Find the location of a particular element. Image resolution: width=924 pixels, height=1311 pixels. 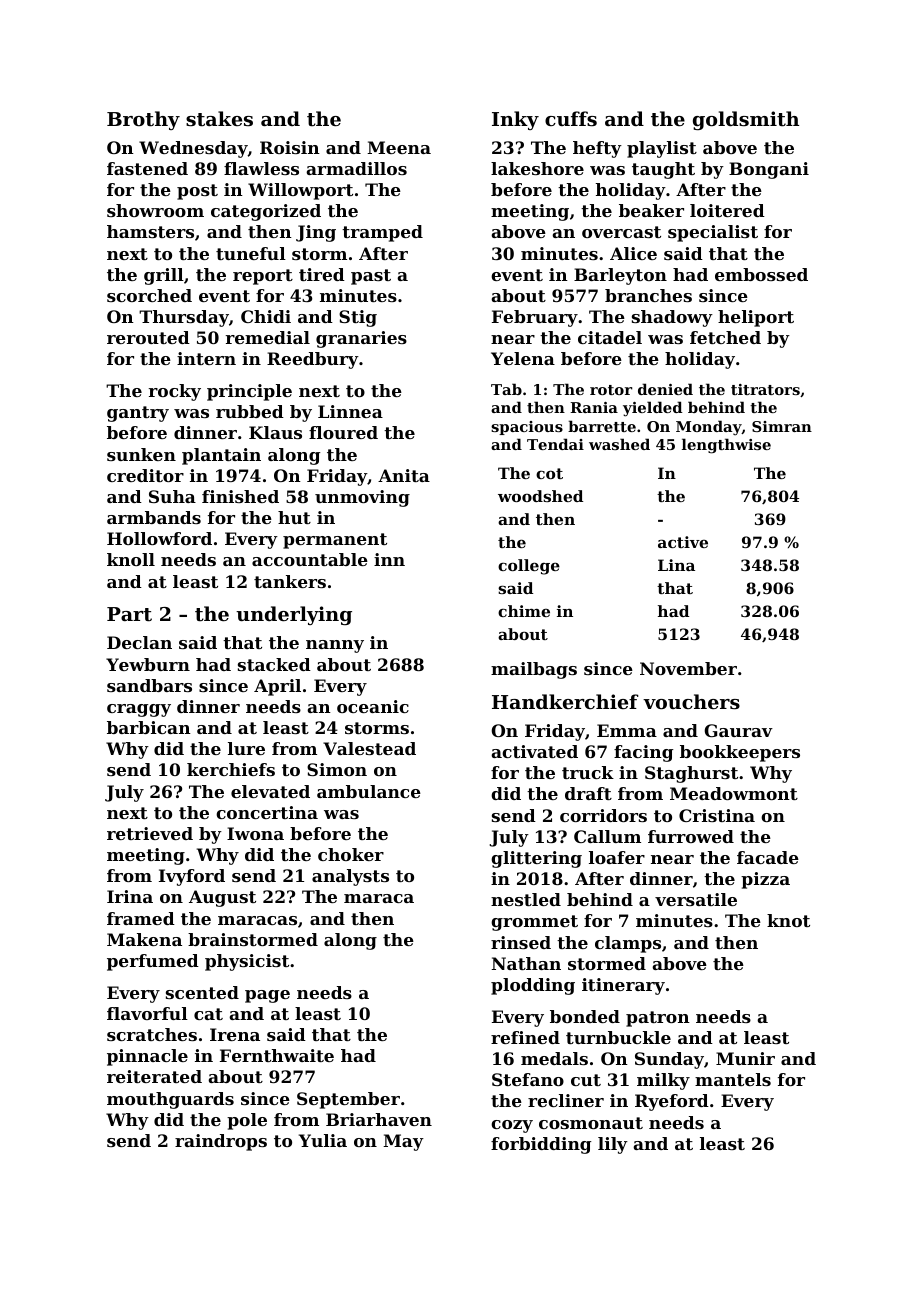

Stig is located at coordinates (358, 318).
